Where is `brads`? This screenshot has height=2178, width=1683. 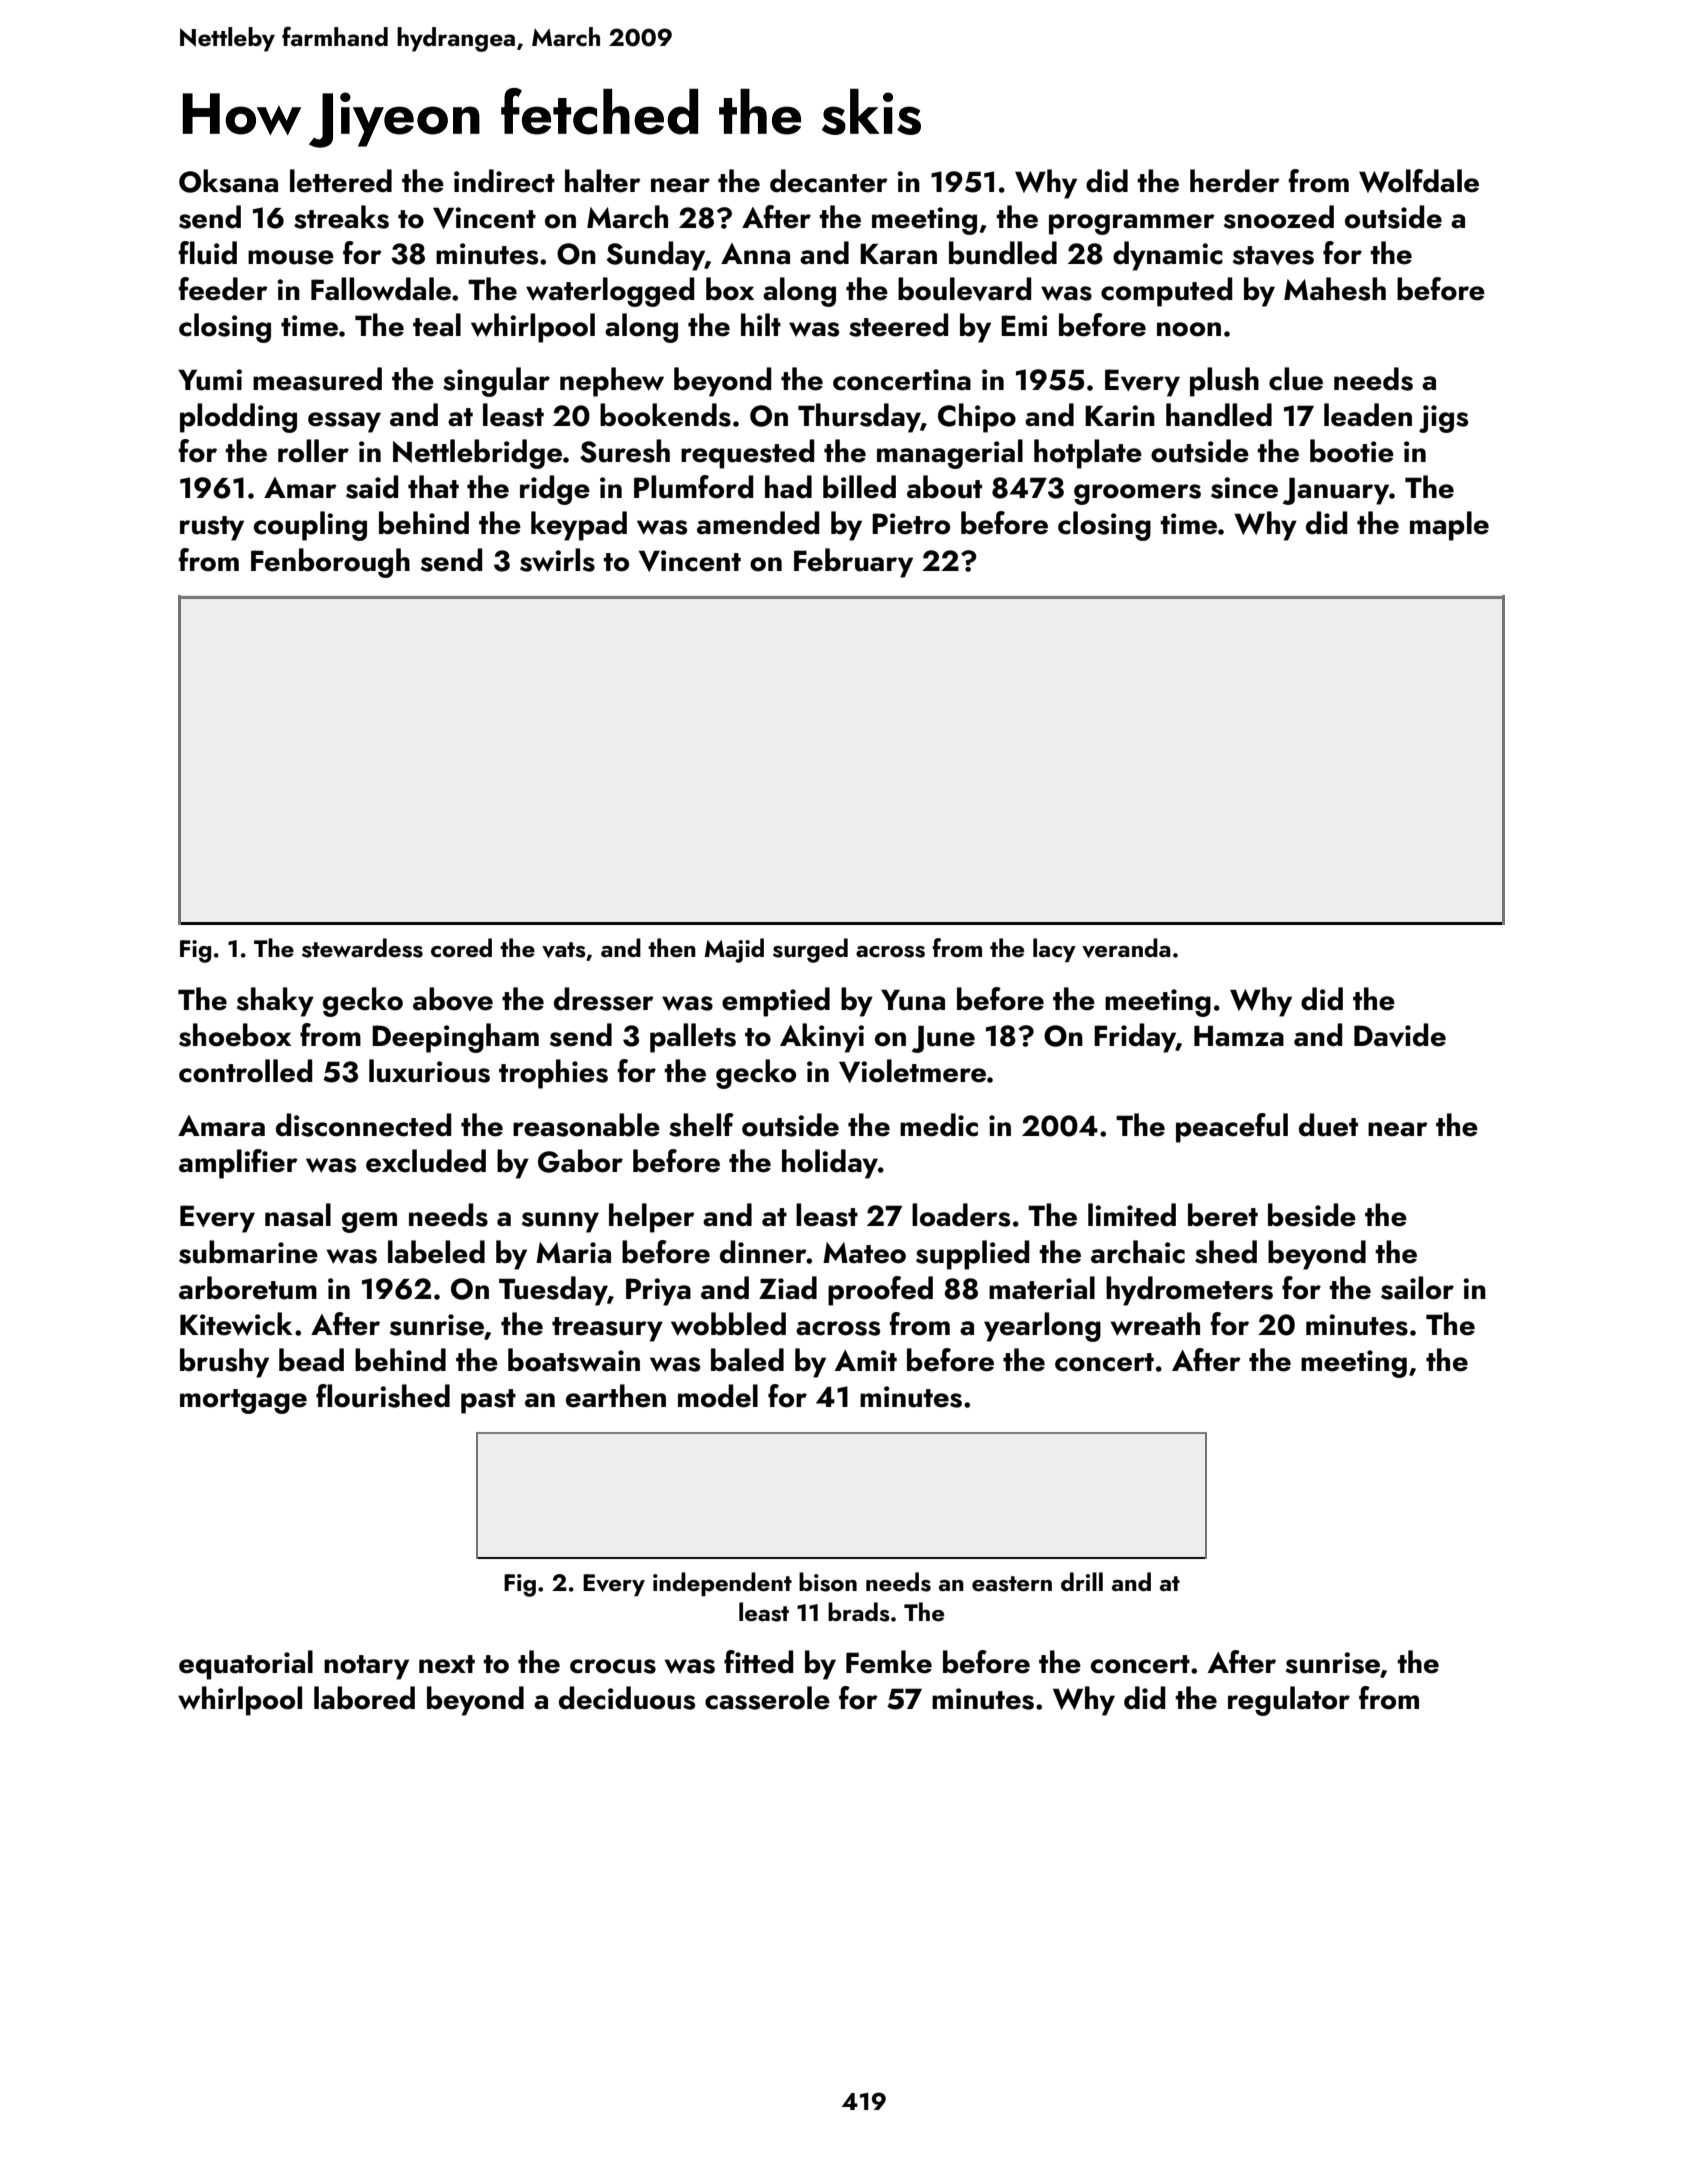
brads is located at coordinates (859, 1612).
